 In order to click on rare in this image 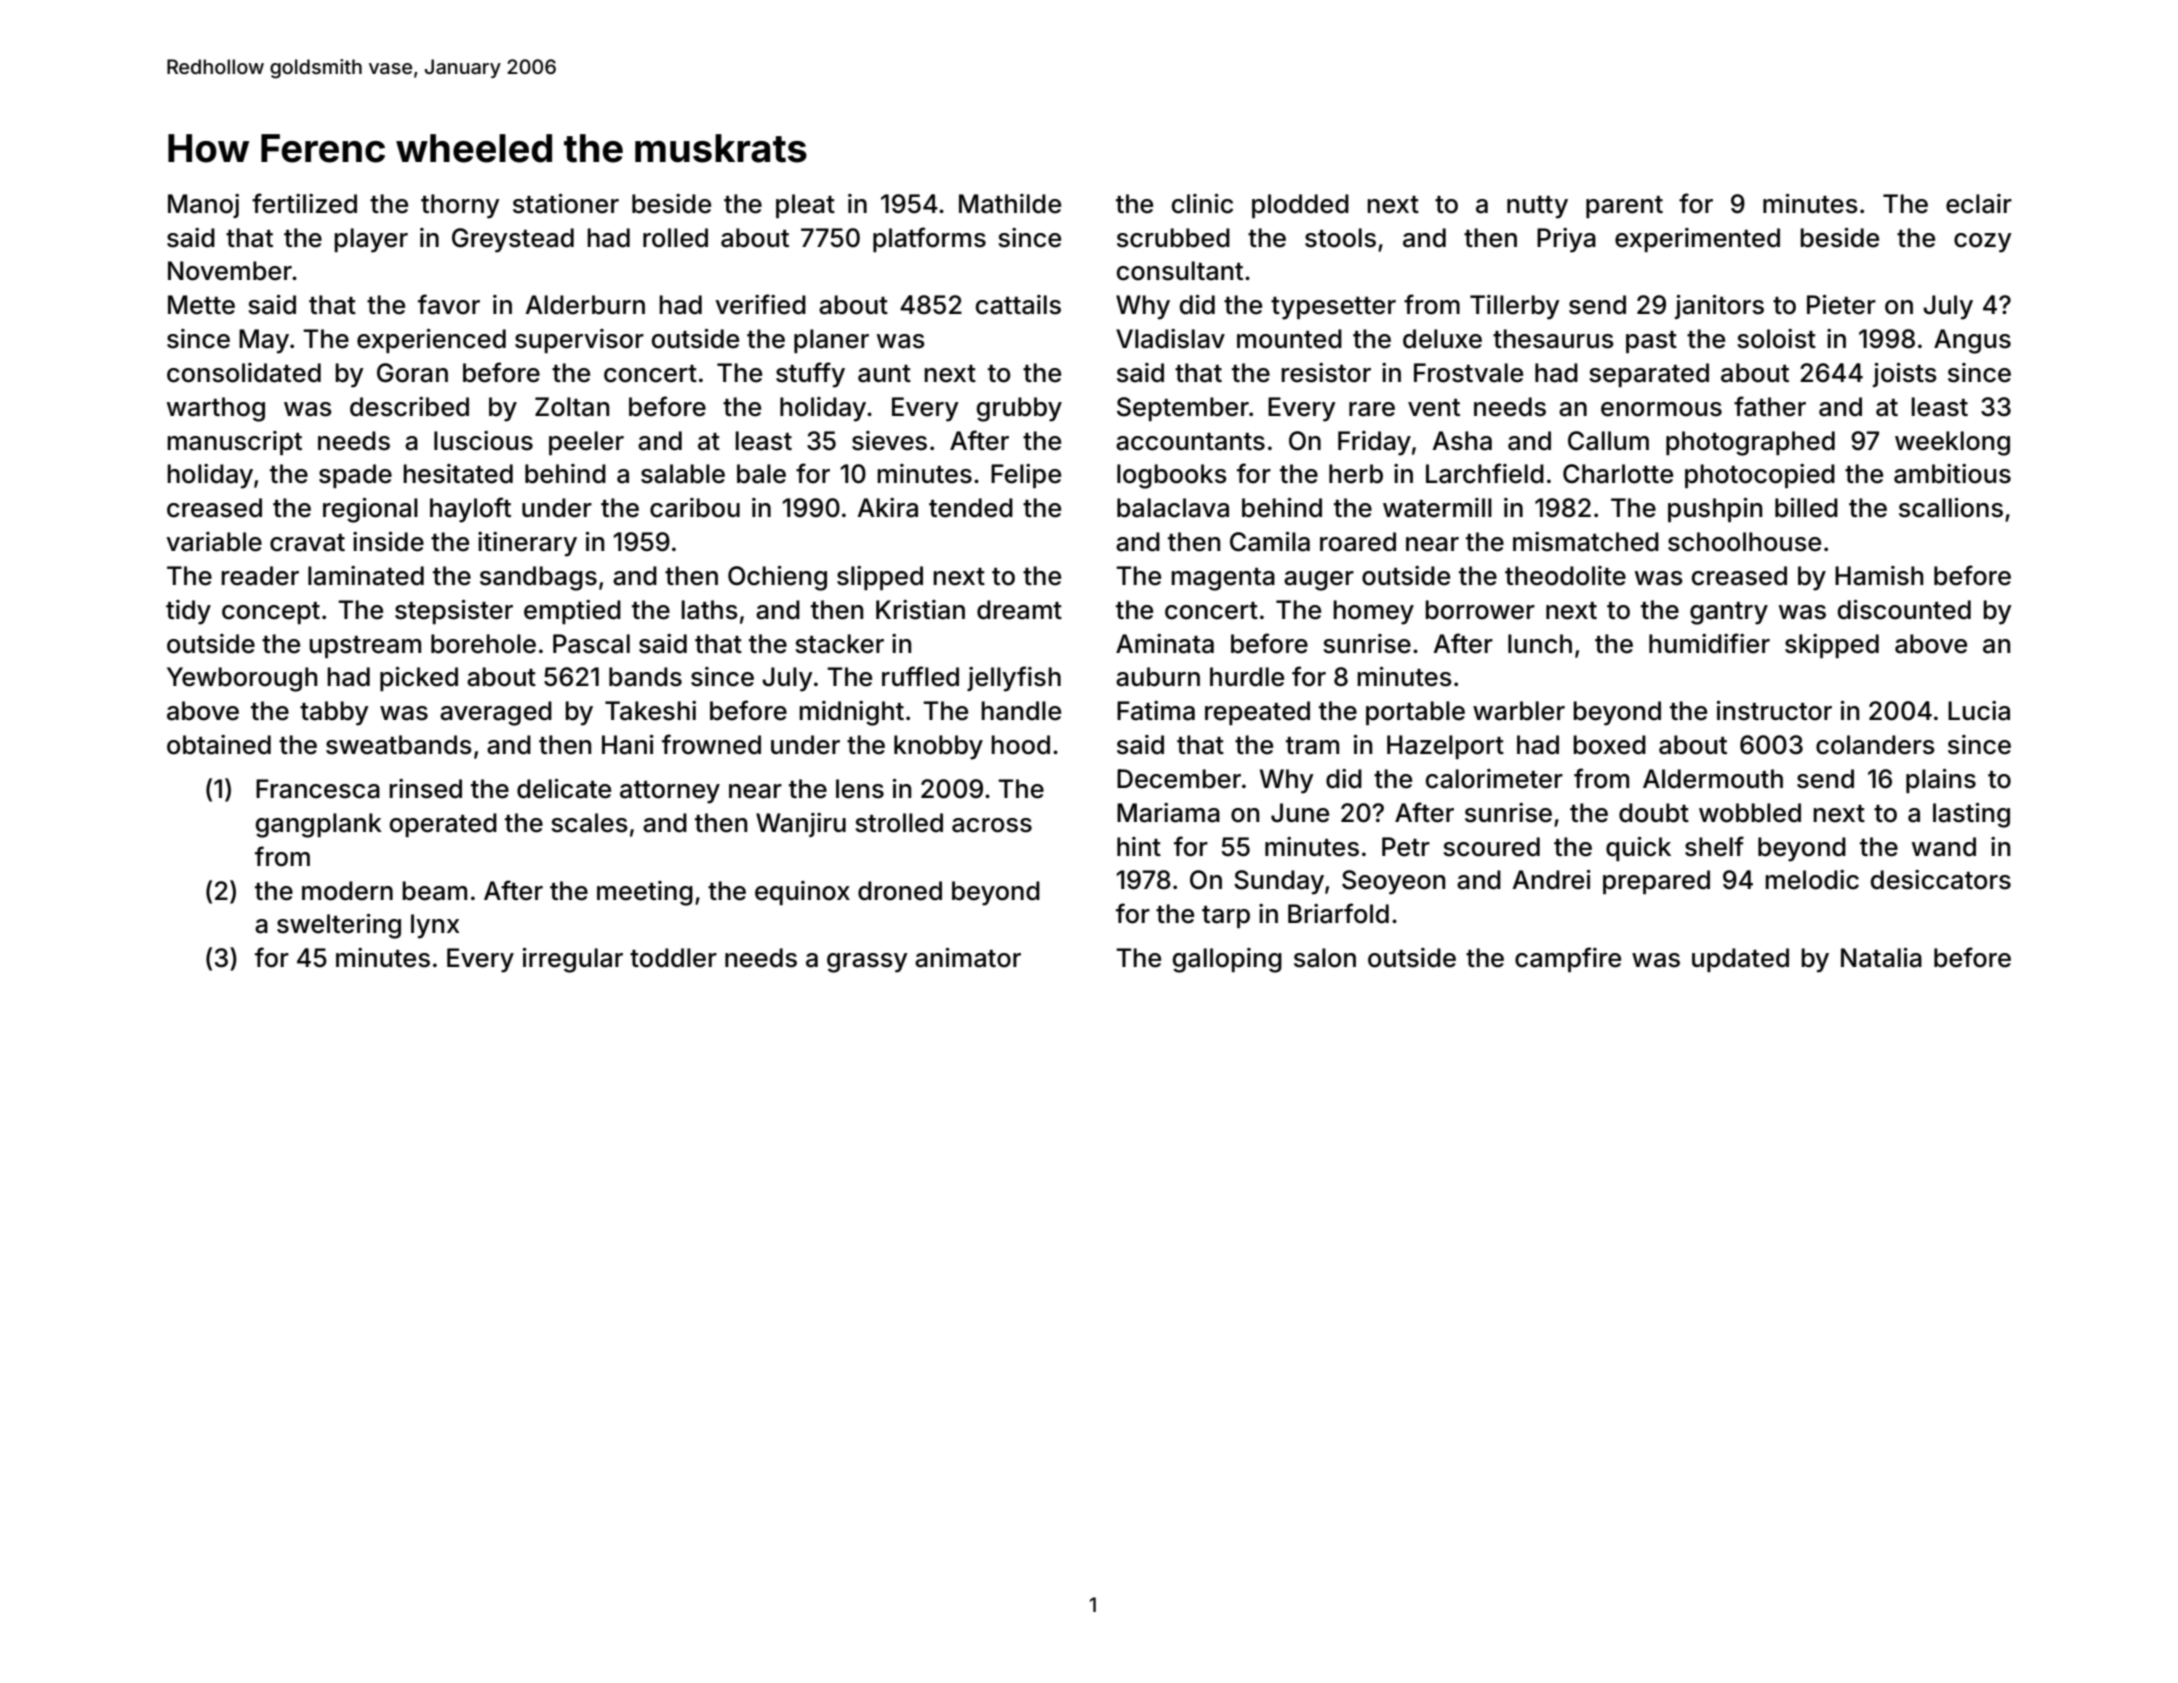, I will do `click(1372, 409)`.
